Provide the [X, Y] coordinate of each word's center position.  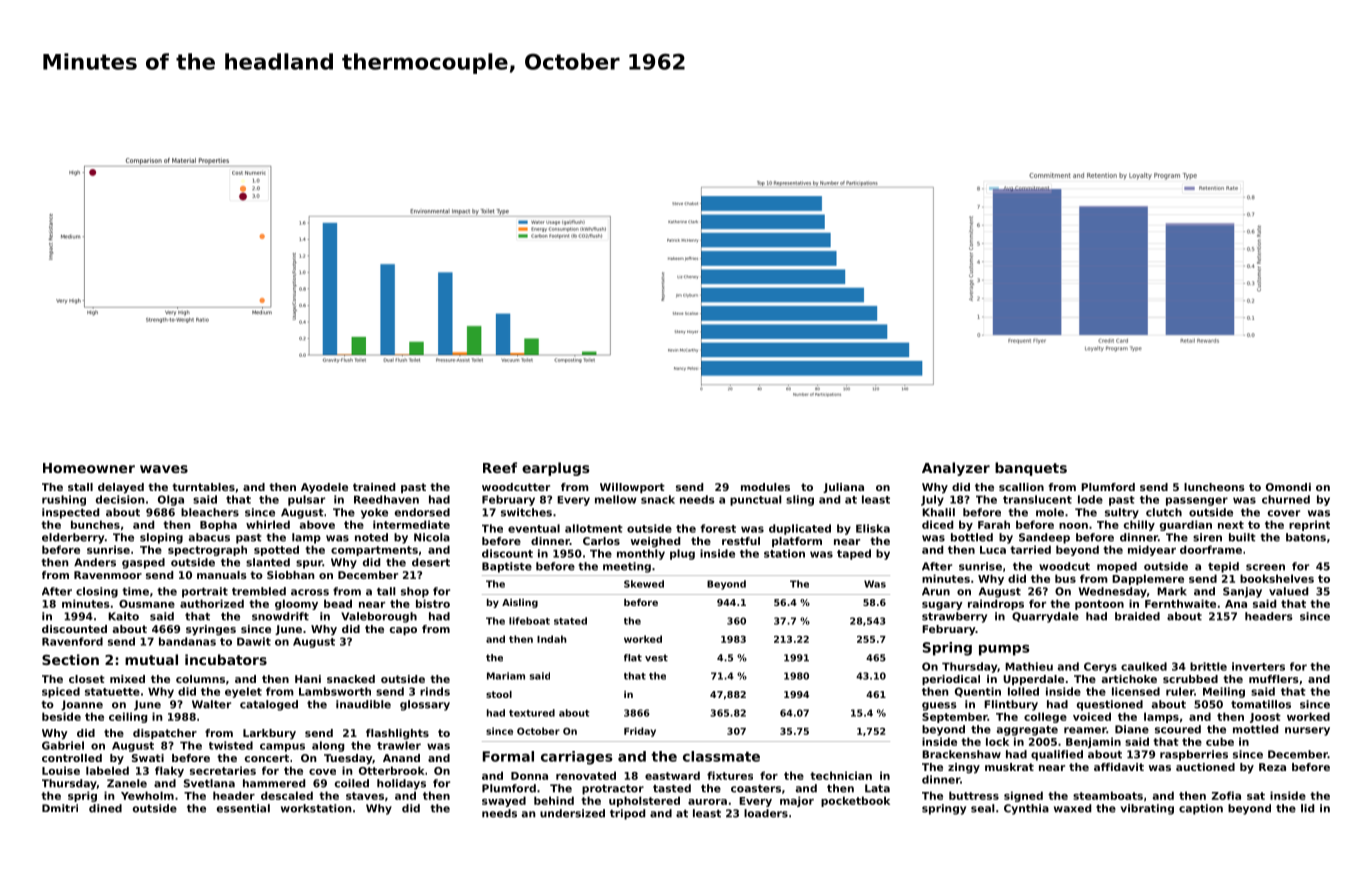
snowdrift [280, 616]
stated [570, 621]
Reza [1272, 767]
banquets [1031, 469]
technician [841, 775]
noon [1073, 526]
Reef [500, 467]
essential [243, 808]
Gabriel [63, 745]
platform [797, 542]
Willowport [632, 488]
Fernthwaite [1180, 603]
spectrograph [207, 550]
